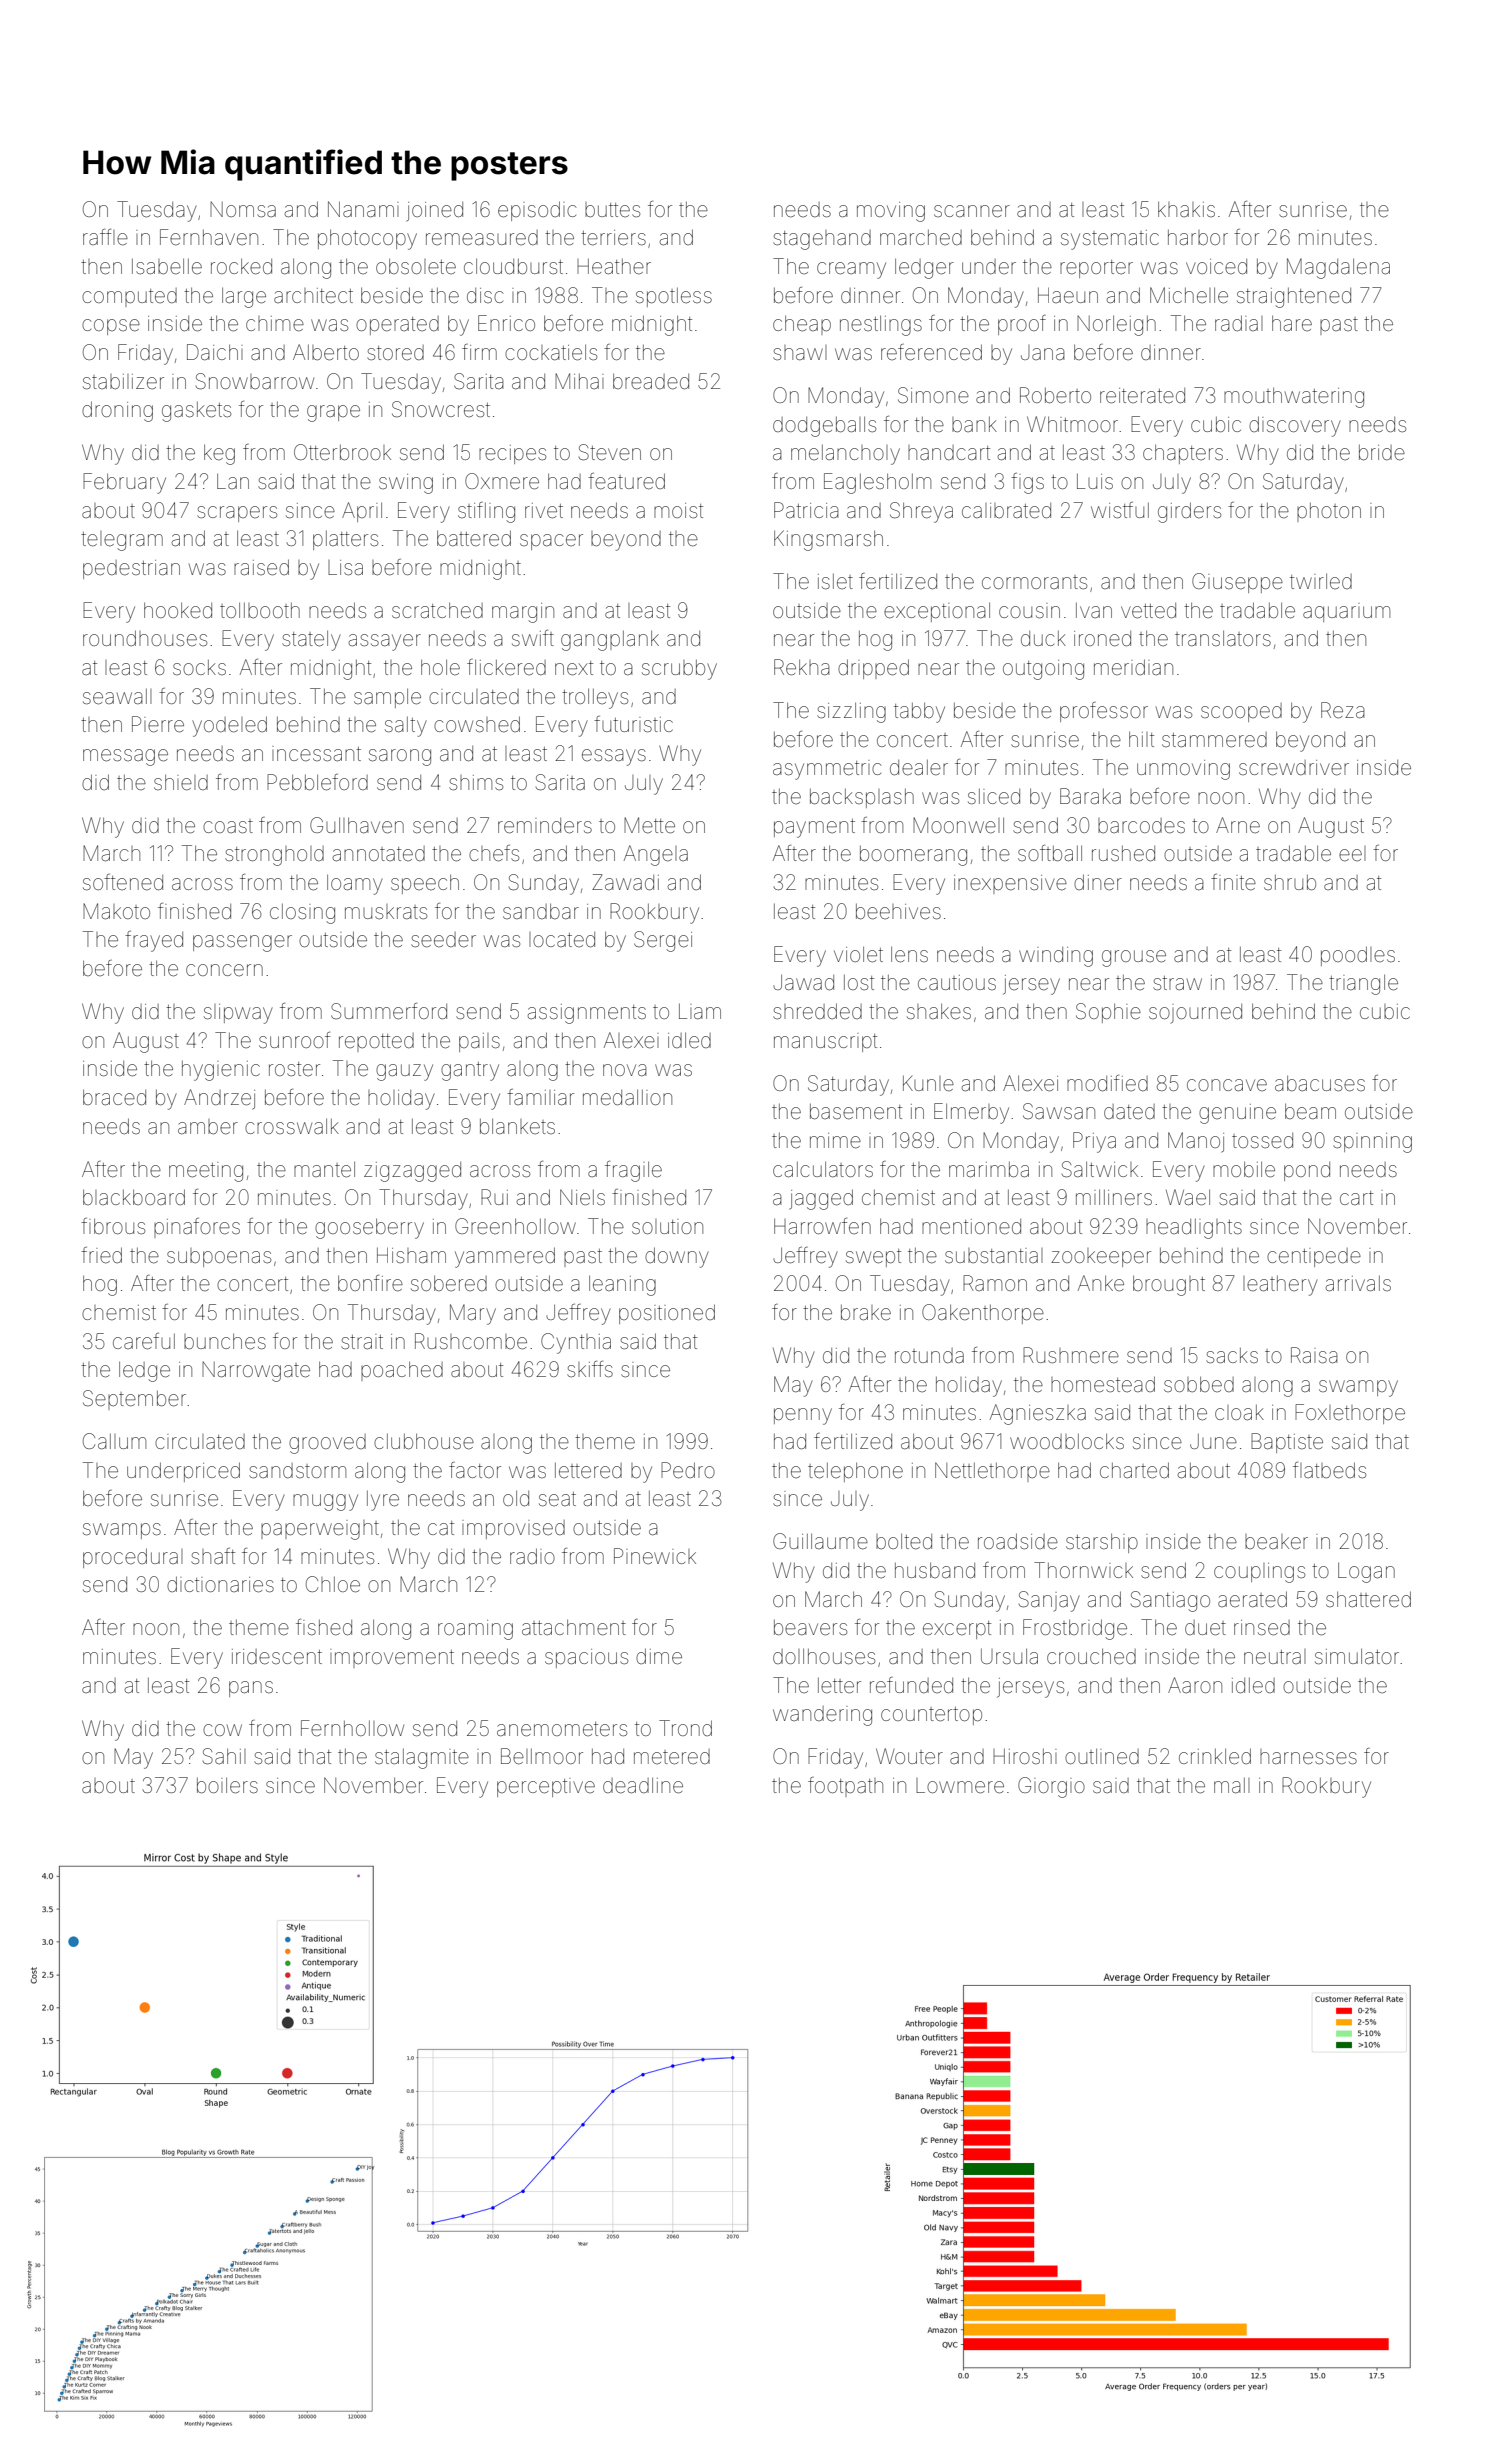  What do you see at coordinates (224, 1756) in the screenshot?
I see `Sahil` at bounding box center [224, 1756].
